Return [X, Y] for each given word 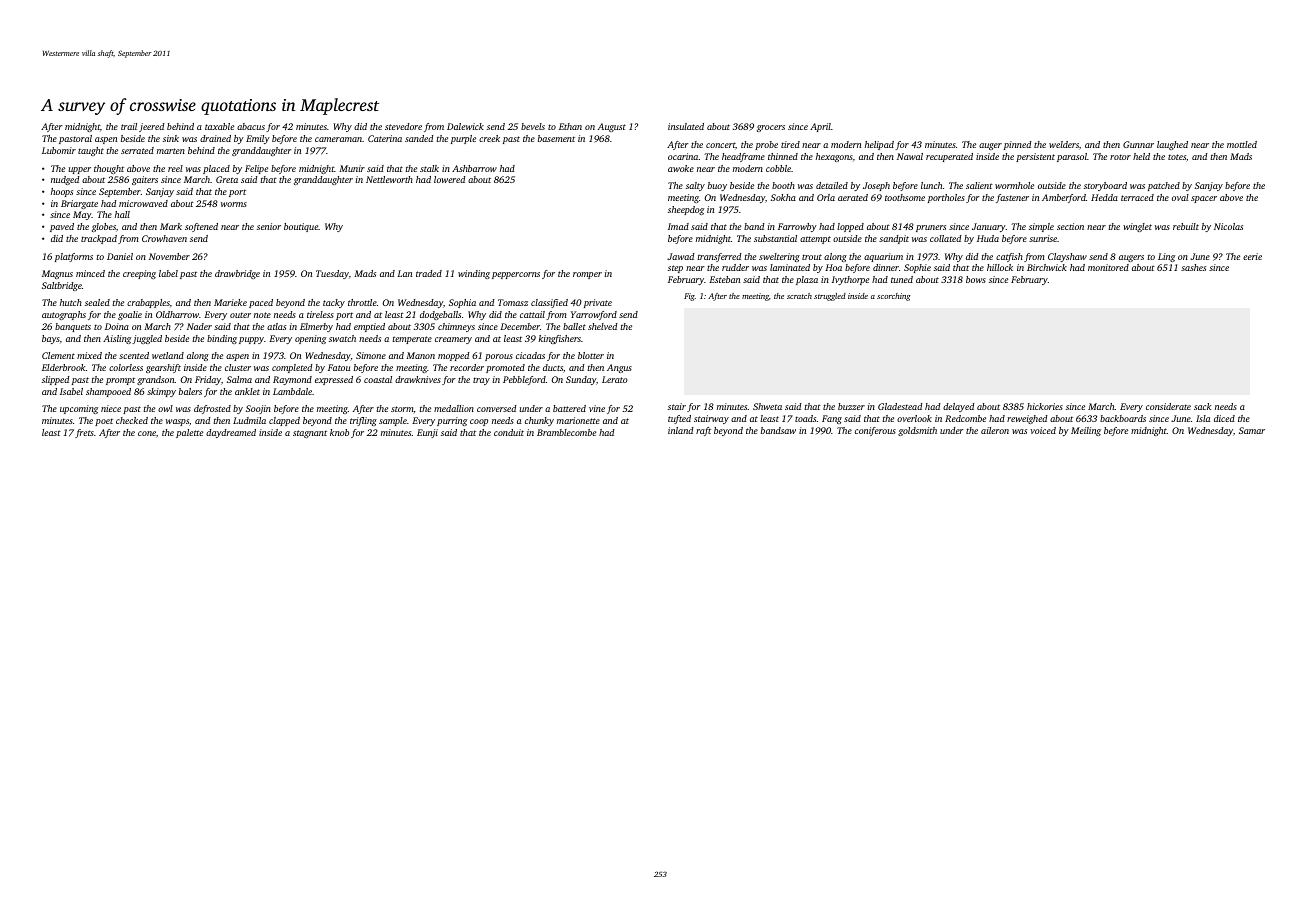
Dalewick [465, 126]
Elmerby [316, 327]
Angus [619, 368]
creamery [453, 340]
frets [84, 433]
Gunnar [1138, 144]
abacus [251, 126]
